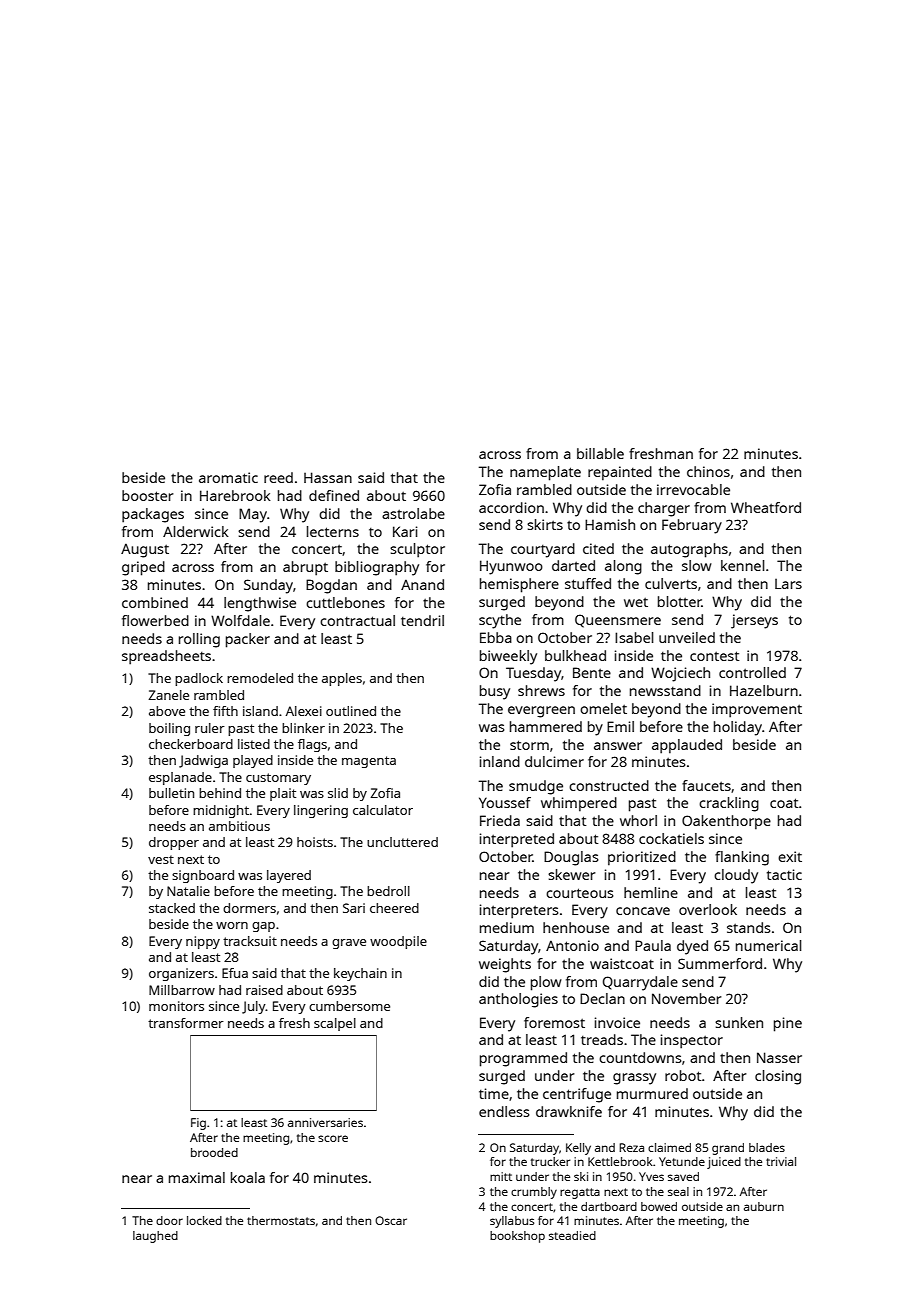  What do you see at coordinates (260, 678) in the screenshot?
I see `remodeled` at bounding box center [260, 678].
